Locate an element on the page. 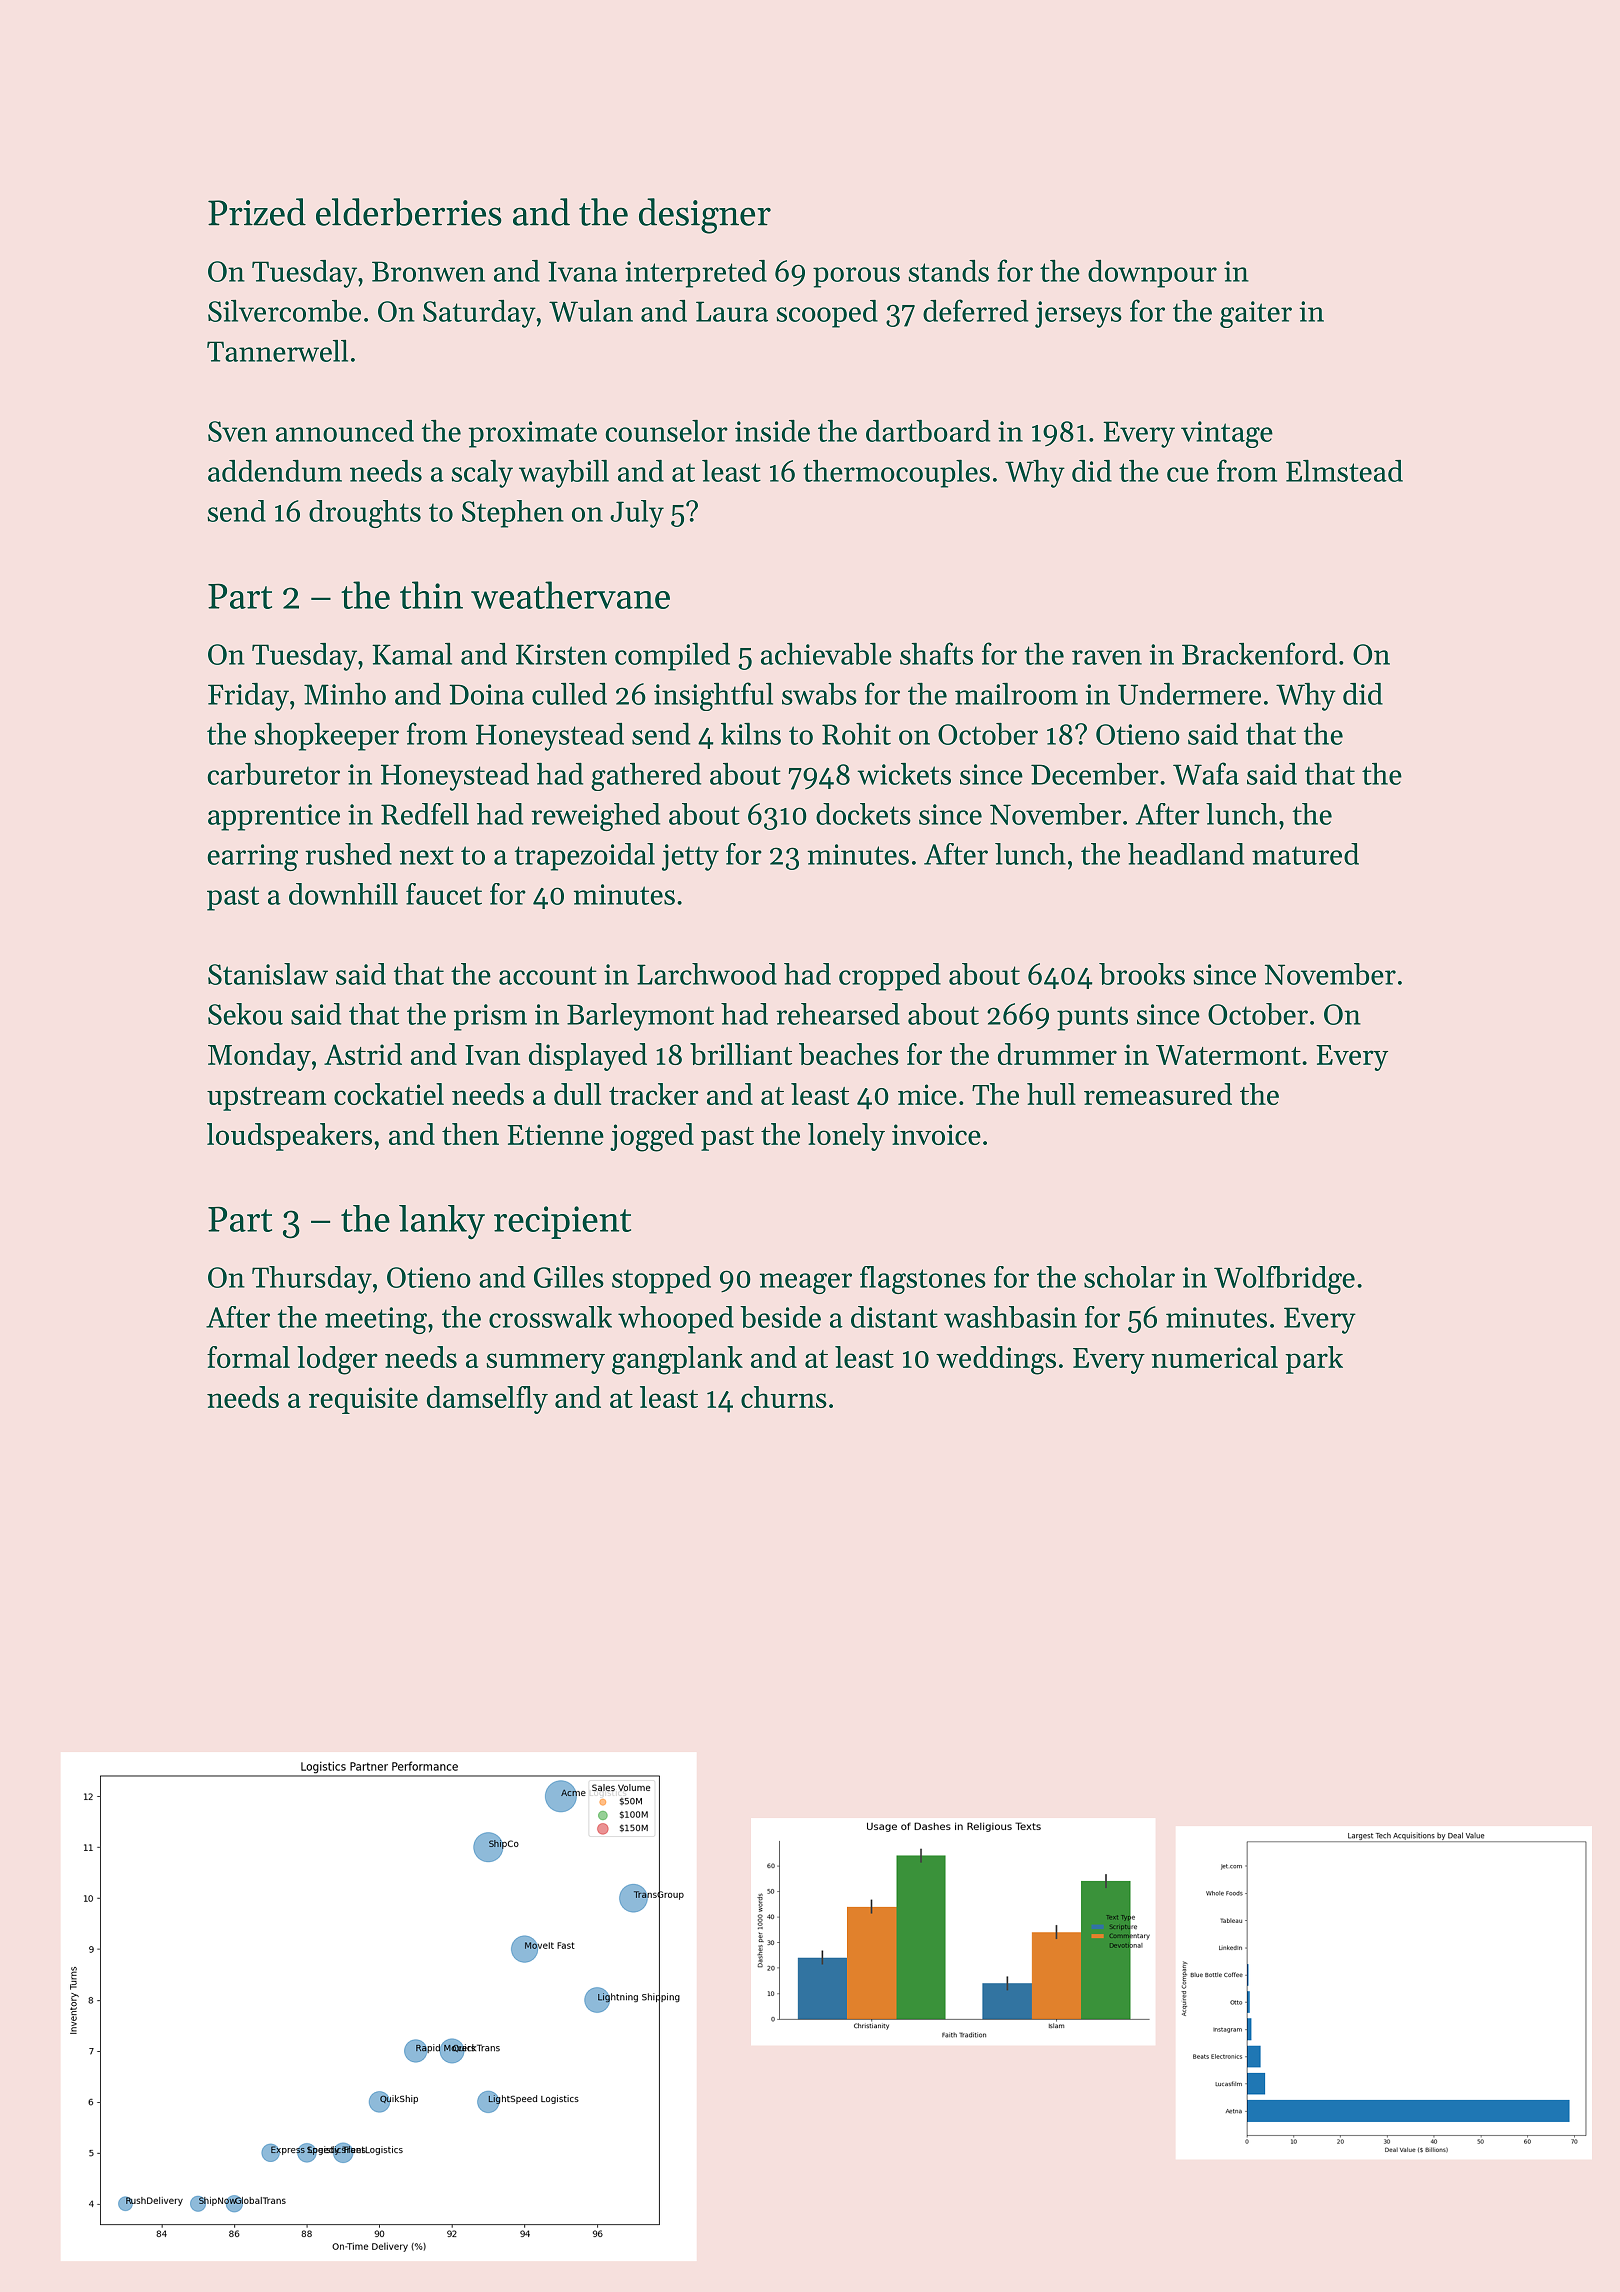  brooks is located at coordinates (1142, 974).
